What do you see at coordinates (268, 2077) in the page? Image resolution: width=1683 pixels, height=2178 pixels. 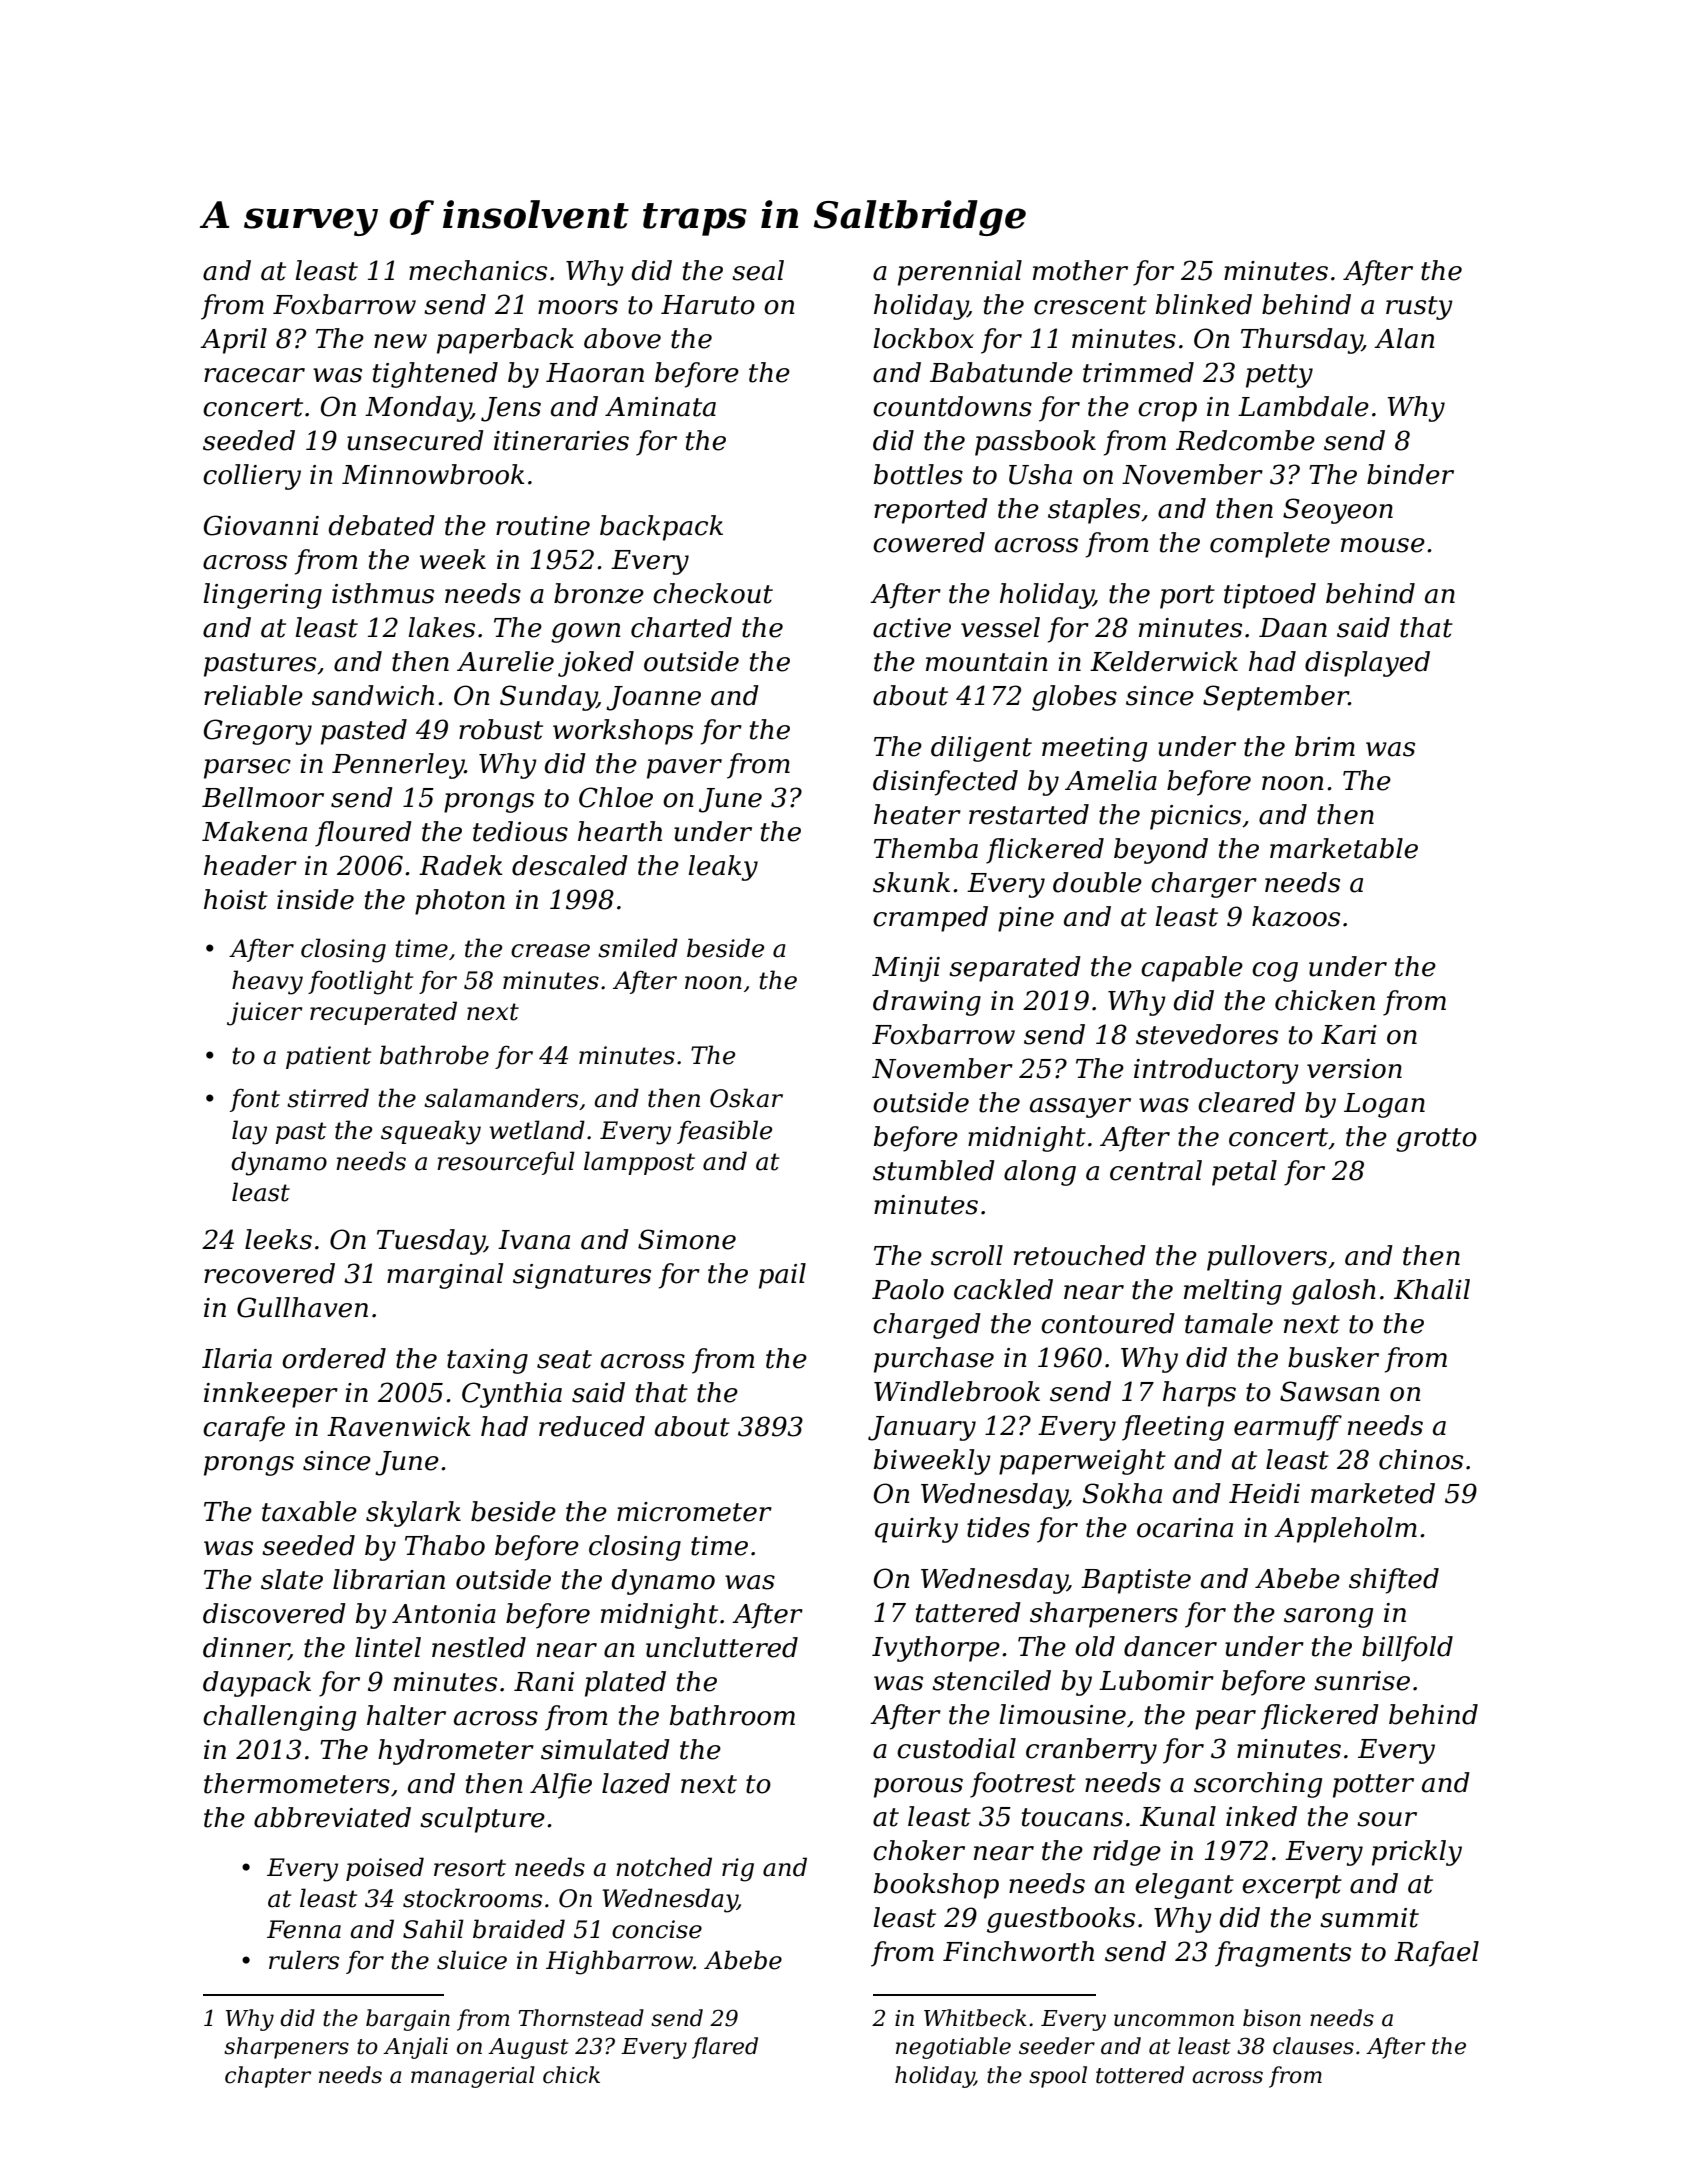 I see `chapter` at bounding box center [268, 2077].
